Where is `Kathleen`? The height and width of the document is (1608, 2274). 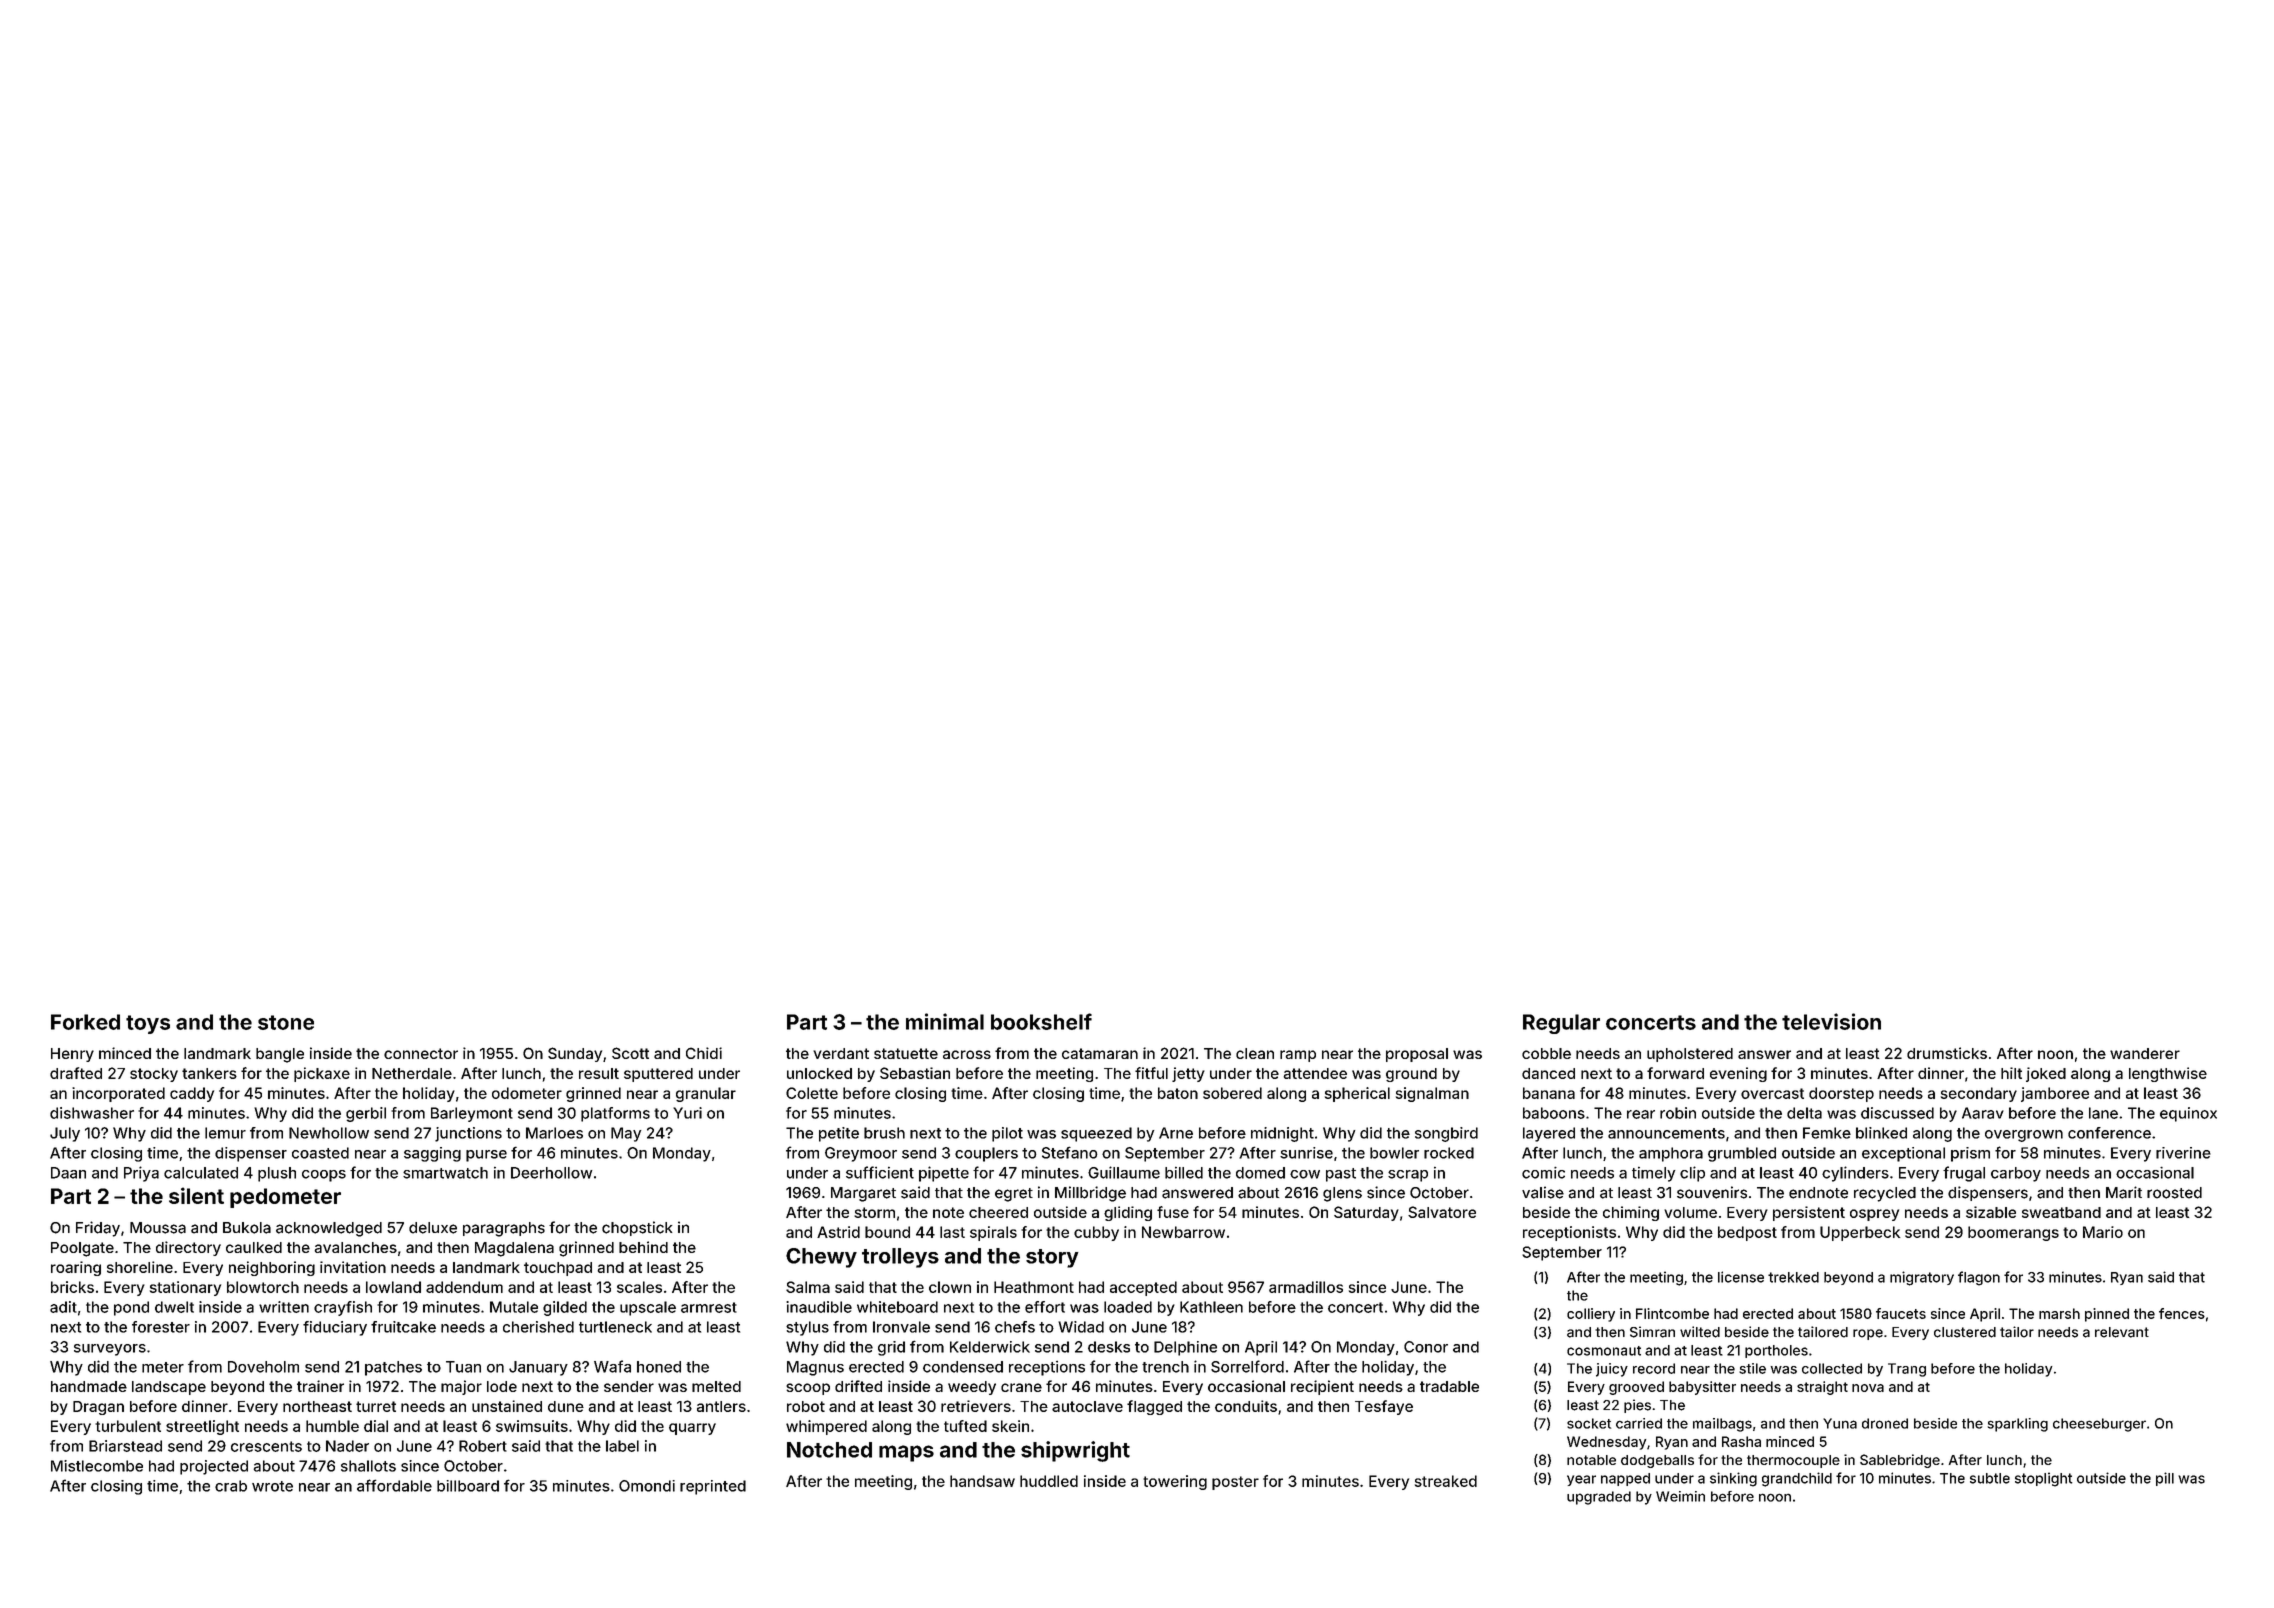
Kathleen is located at coordinates (1211, 1307).
